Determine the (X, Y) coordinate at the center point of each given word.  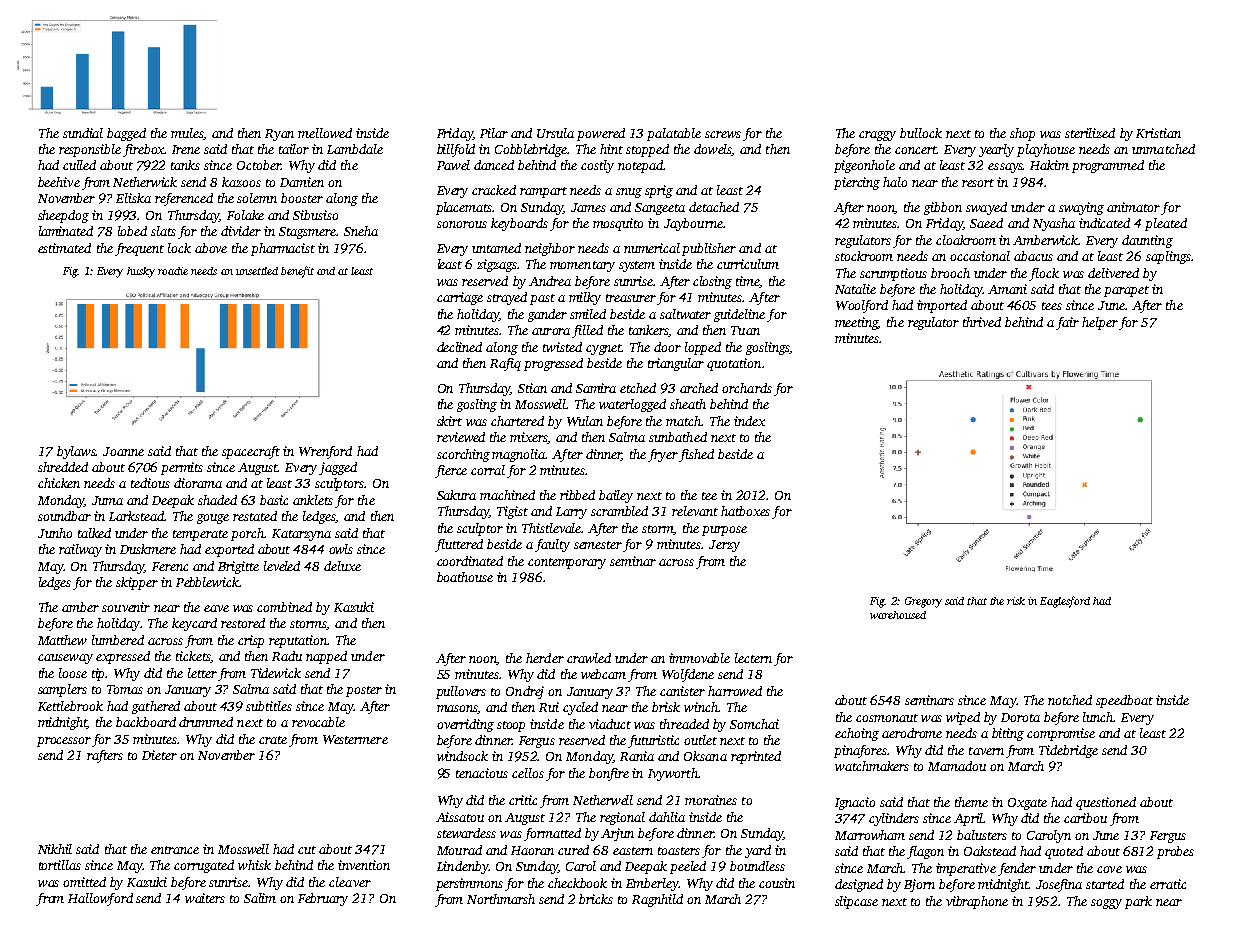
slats (163, 231)
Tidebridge (1068, 751)
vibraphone (977, 902)
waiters (205, 898)
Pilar (494, 133)
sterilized (1090, 133)
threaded (684, 724)
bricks (596, 899)
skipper (137, 583)
